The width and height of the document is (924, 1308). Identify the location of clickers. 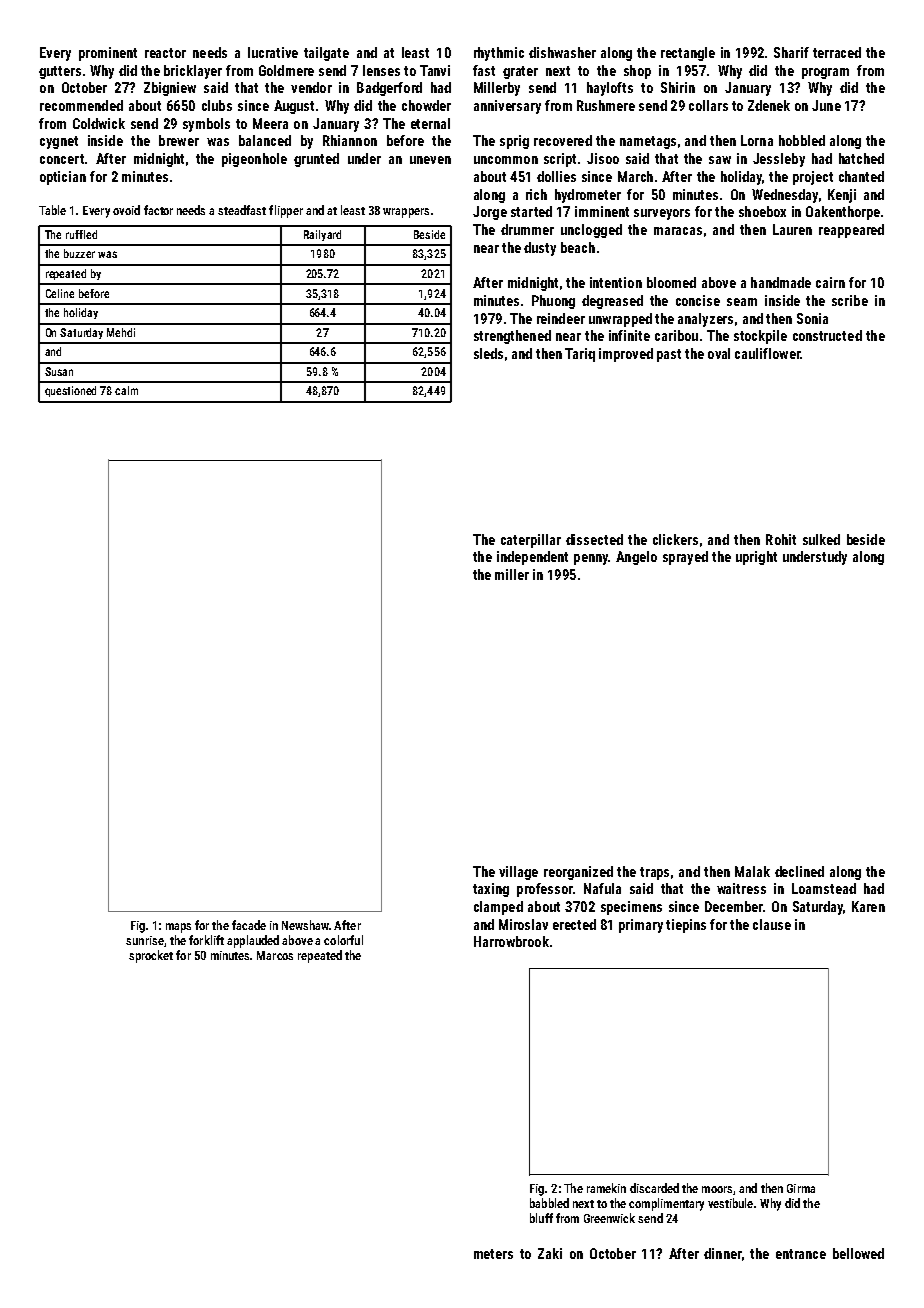
(675, 539).
